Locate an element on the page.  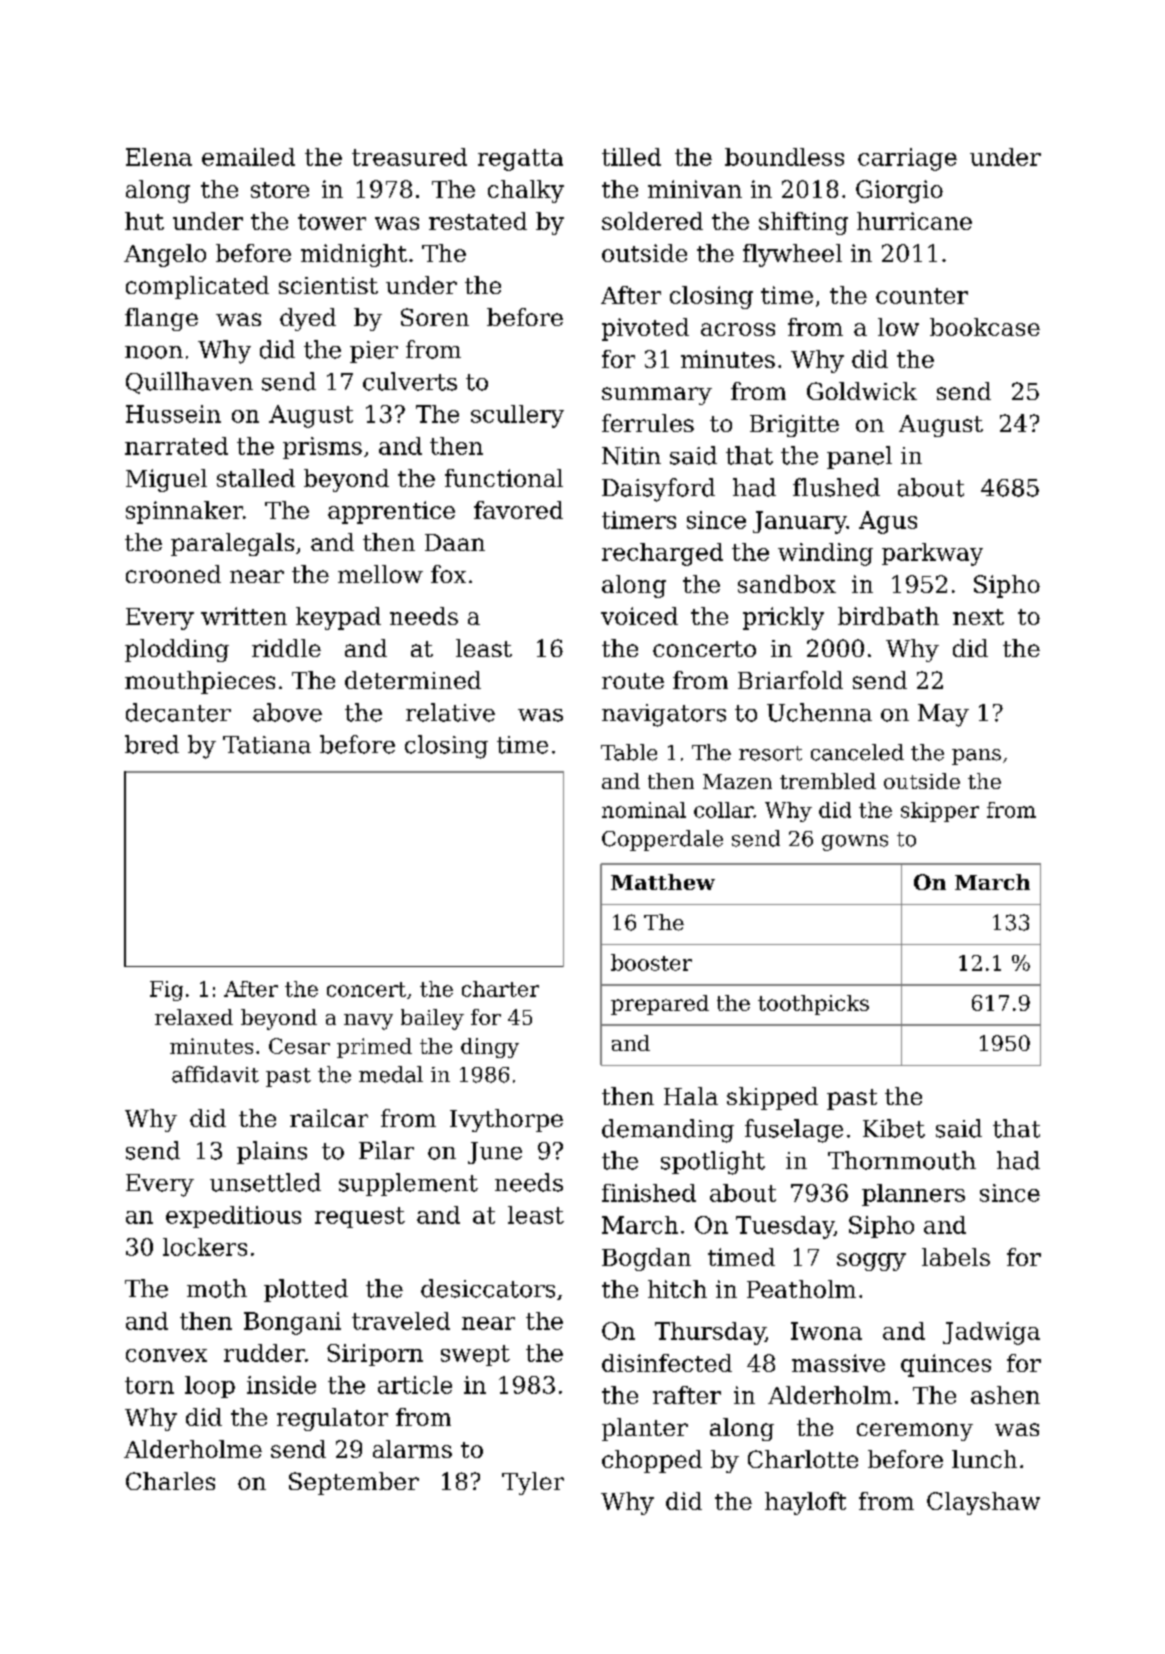
recharged is located at coordinates (662, 554).
